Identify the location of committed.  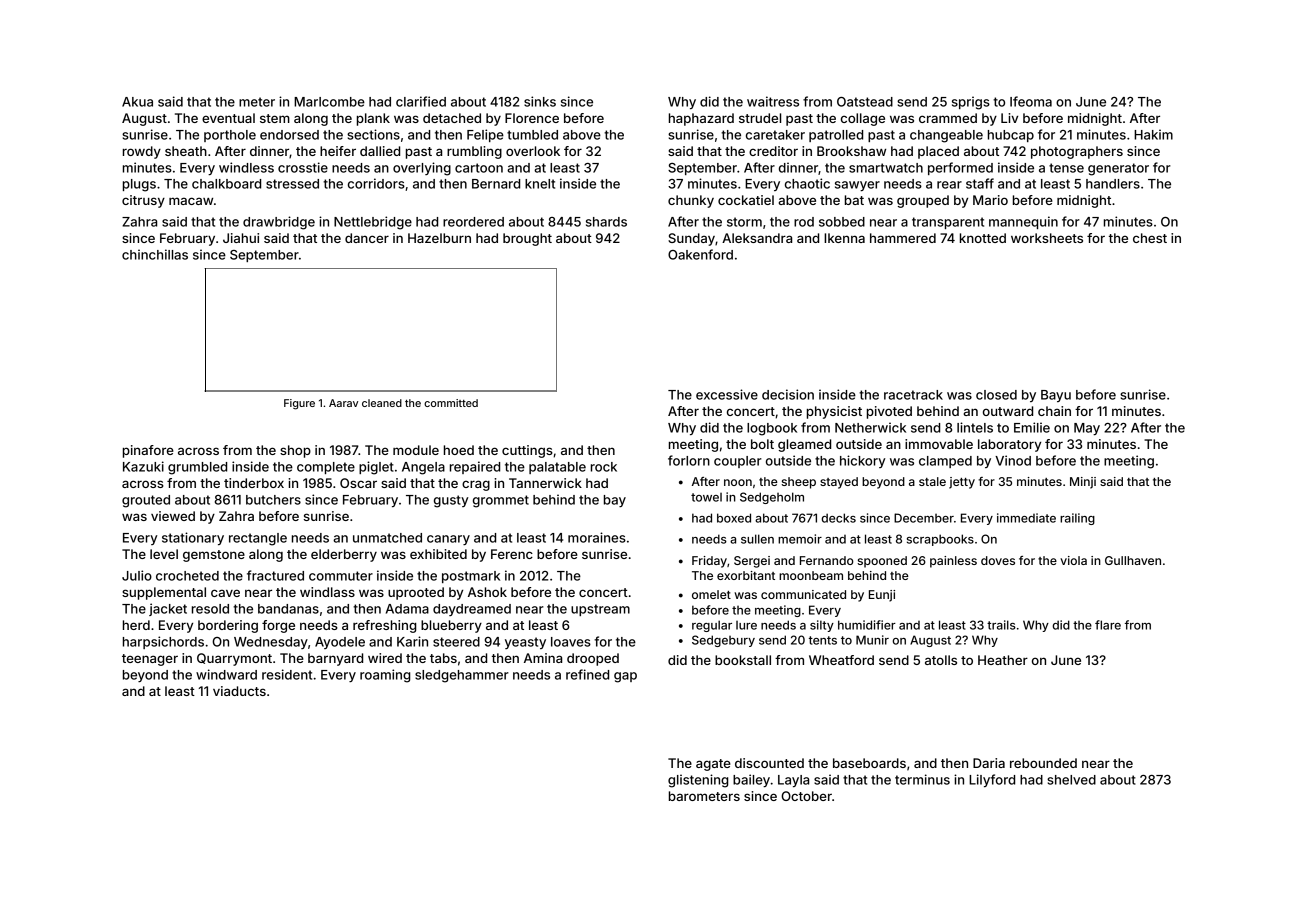
(451, 403).
